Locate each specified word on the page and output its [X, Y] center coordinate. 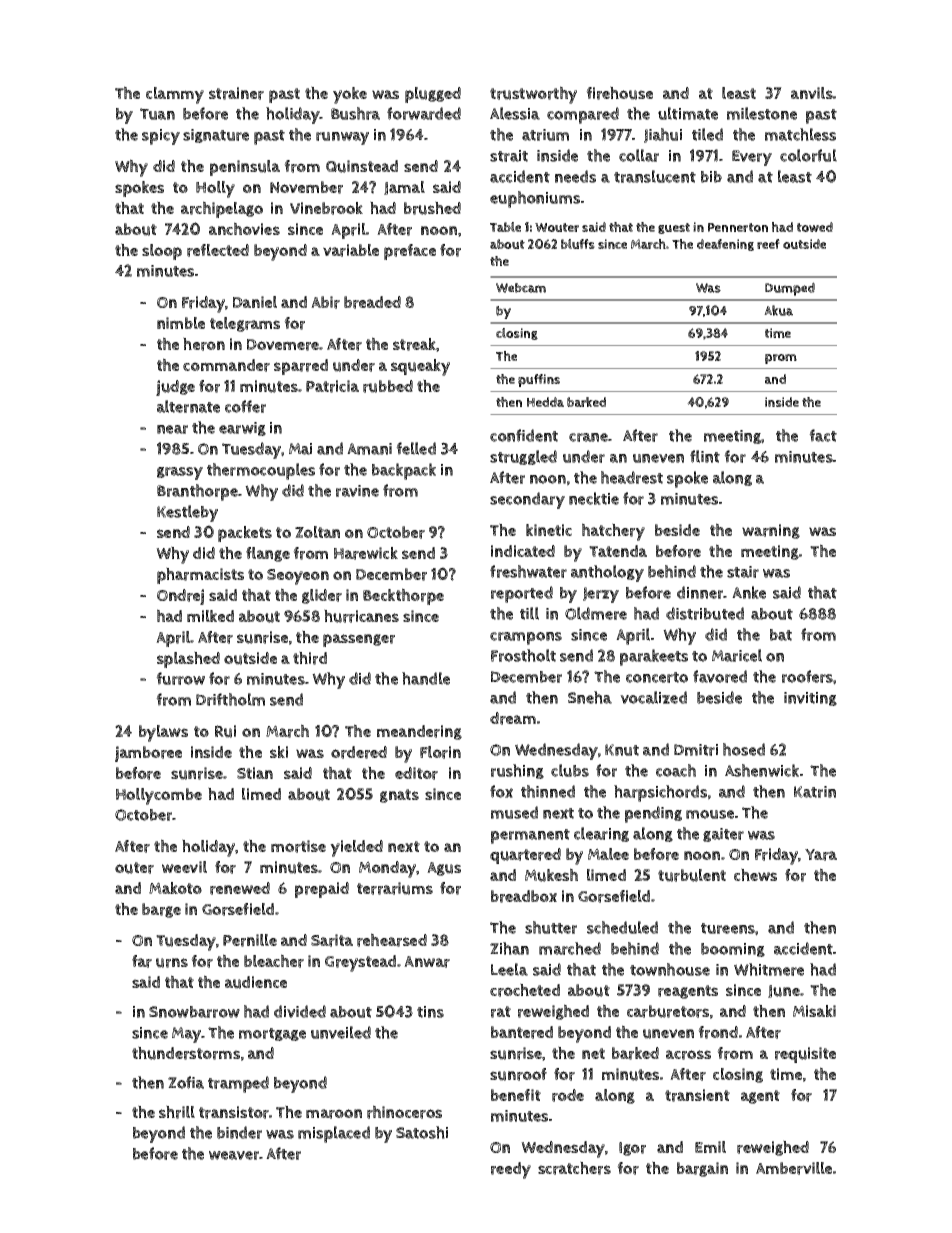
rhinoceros [404, 1112]
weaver [234, 1155]
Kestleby [187, 513]
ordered [359, 752]
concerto [657, 677]
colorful [808, 155]
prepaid [322, 890]
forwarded [424, 113]
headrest [632, 477]
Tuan [157, 114]
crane [589, 437]
